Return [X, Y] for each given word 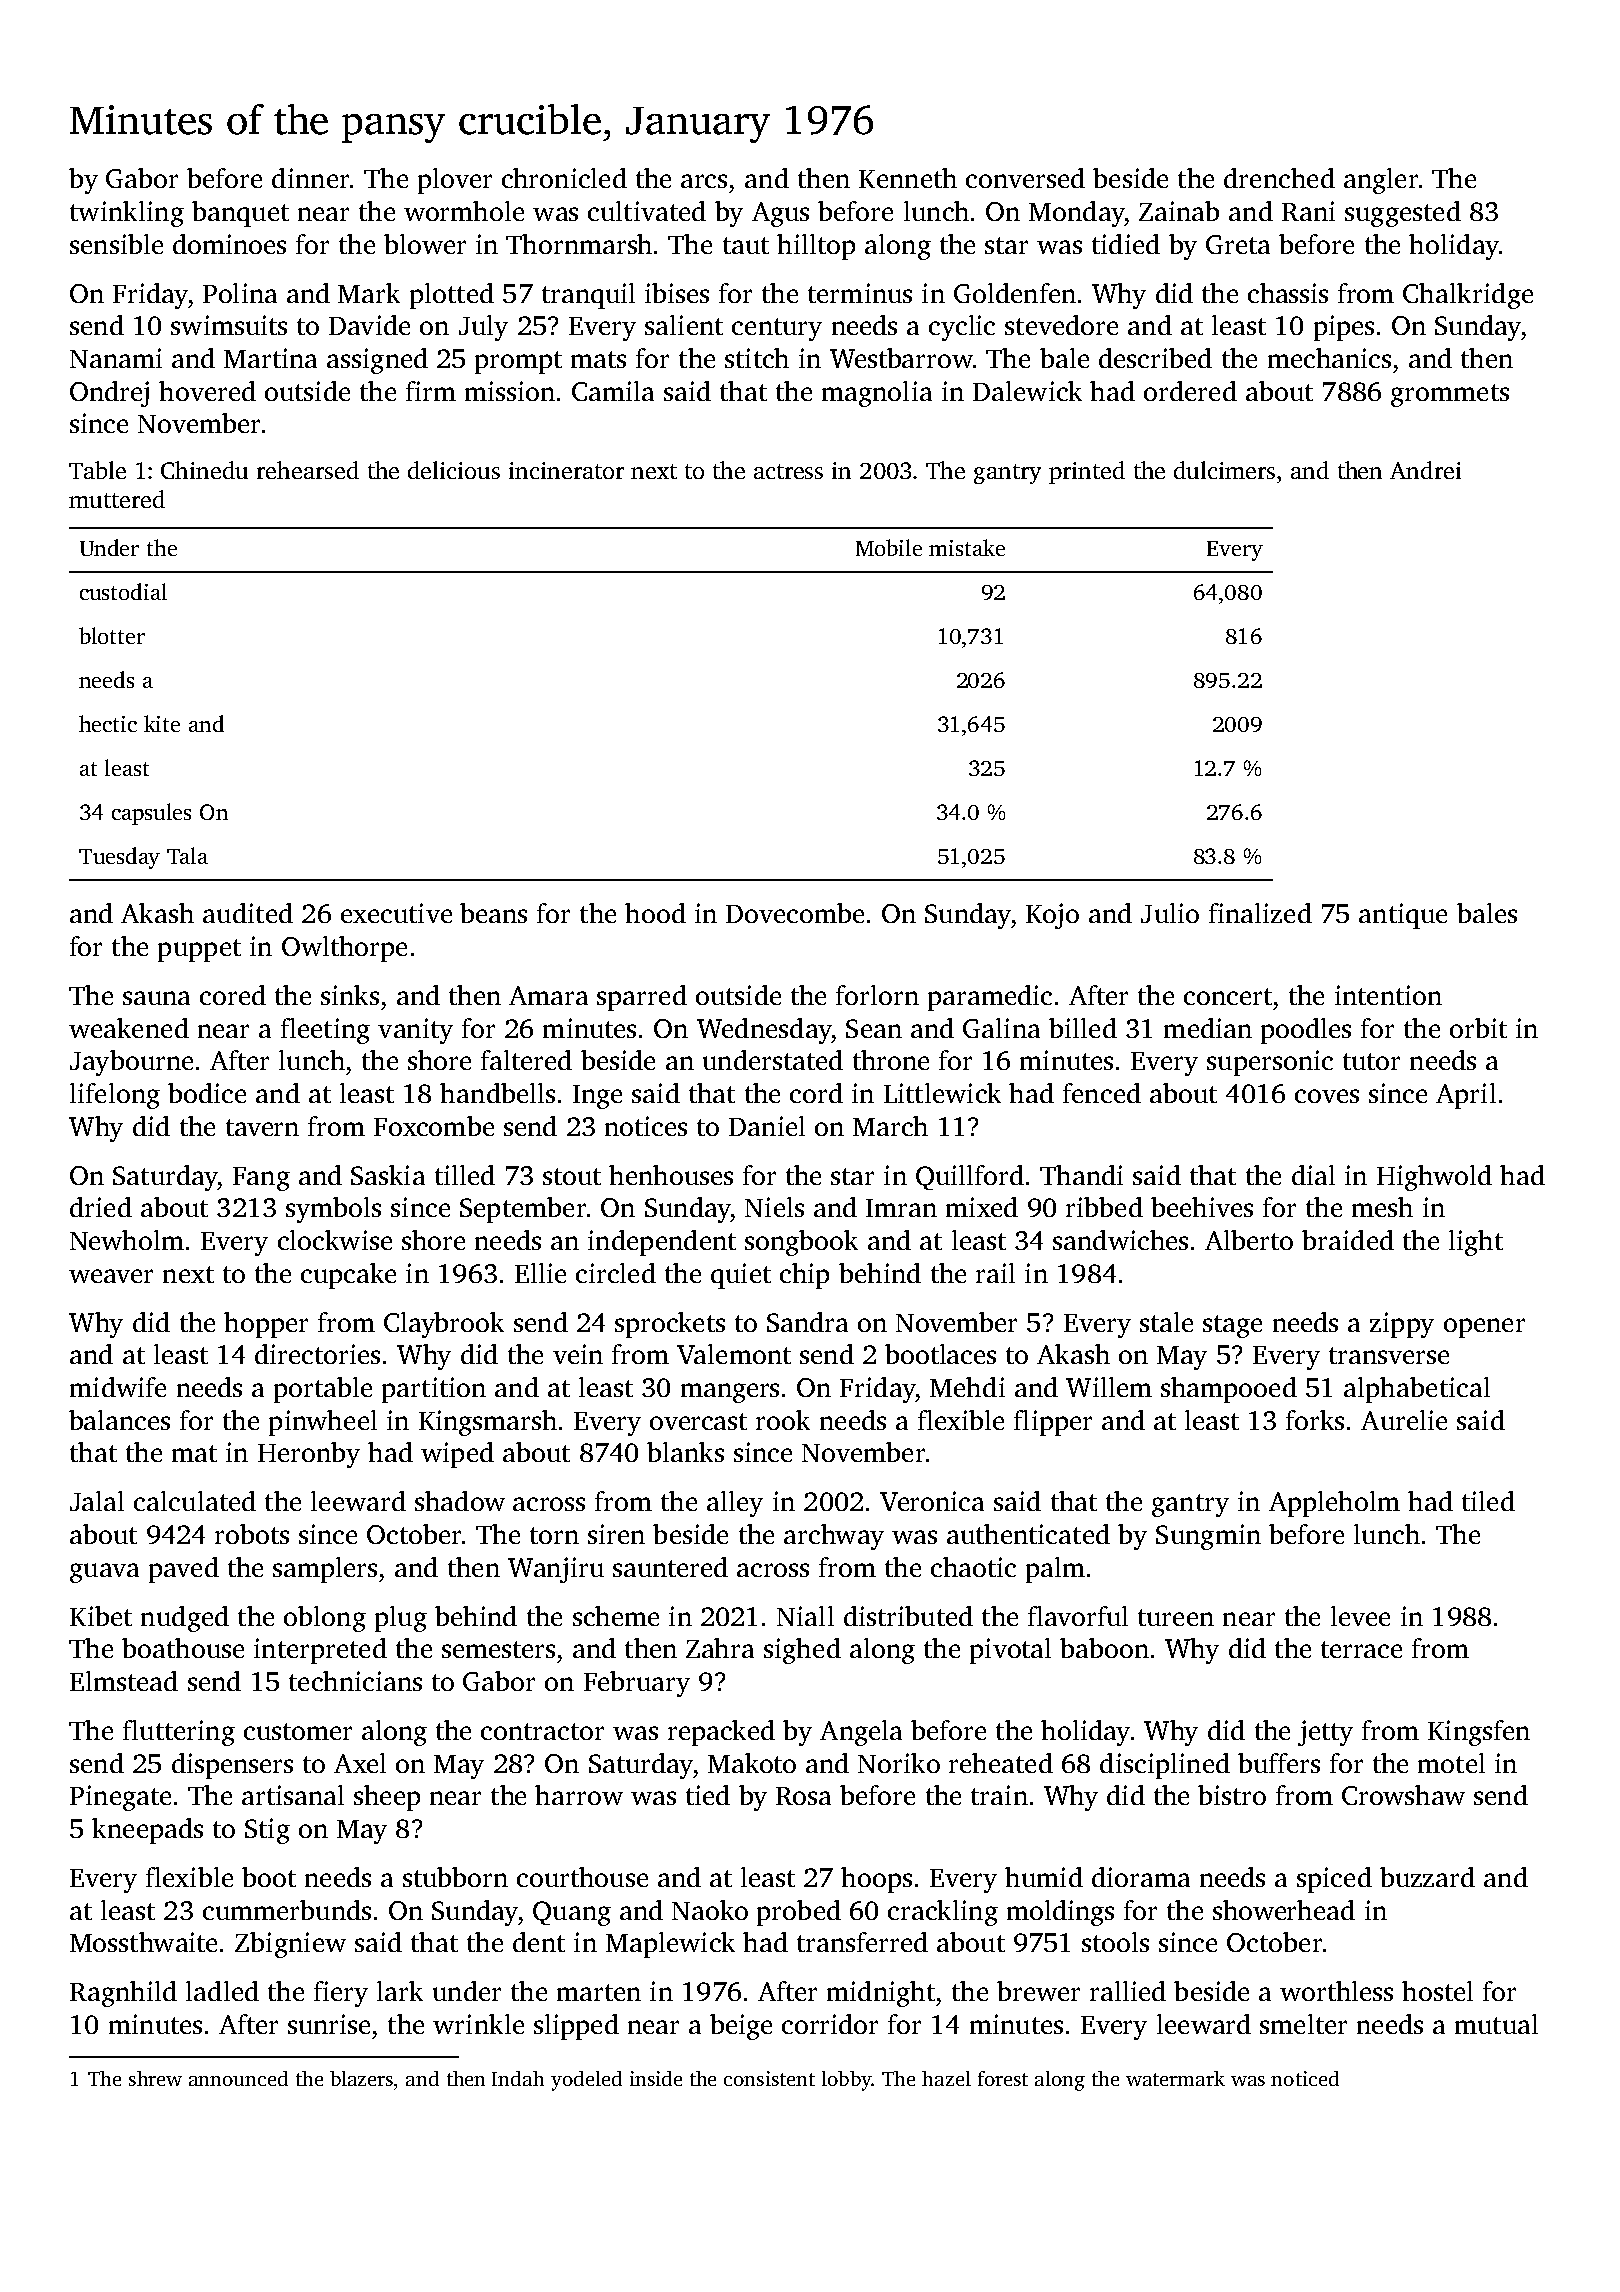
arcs [704, 181]
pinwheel [323, 1423]
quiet [741, 1276]
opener [1484, 1328]
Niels [774, 1207]
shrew [155, 2078]
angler [1381, 181]
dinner [310, 178]
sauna [156, 998]
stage [1232, 1326]
